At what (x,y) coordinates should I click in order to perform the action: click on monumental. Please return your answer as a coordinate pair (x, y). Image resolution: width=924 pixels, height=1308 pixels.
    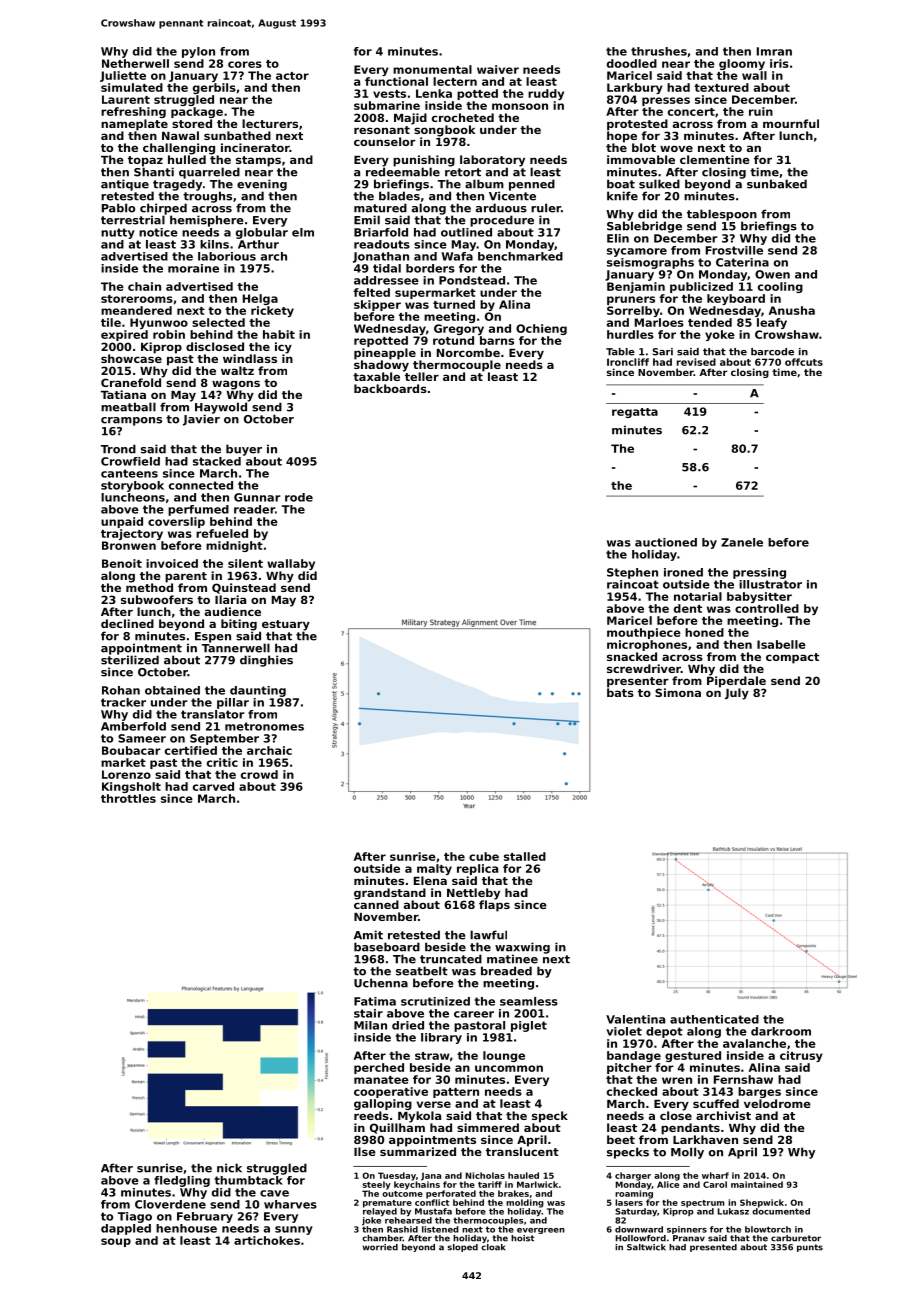
    Looking at the image, I should click on (432, 69).
